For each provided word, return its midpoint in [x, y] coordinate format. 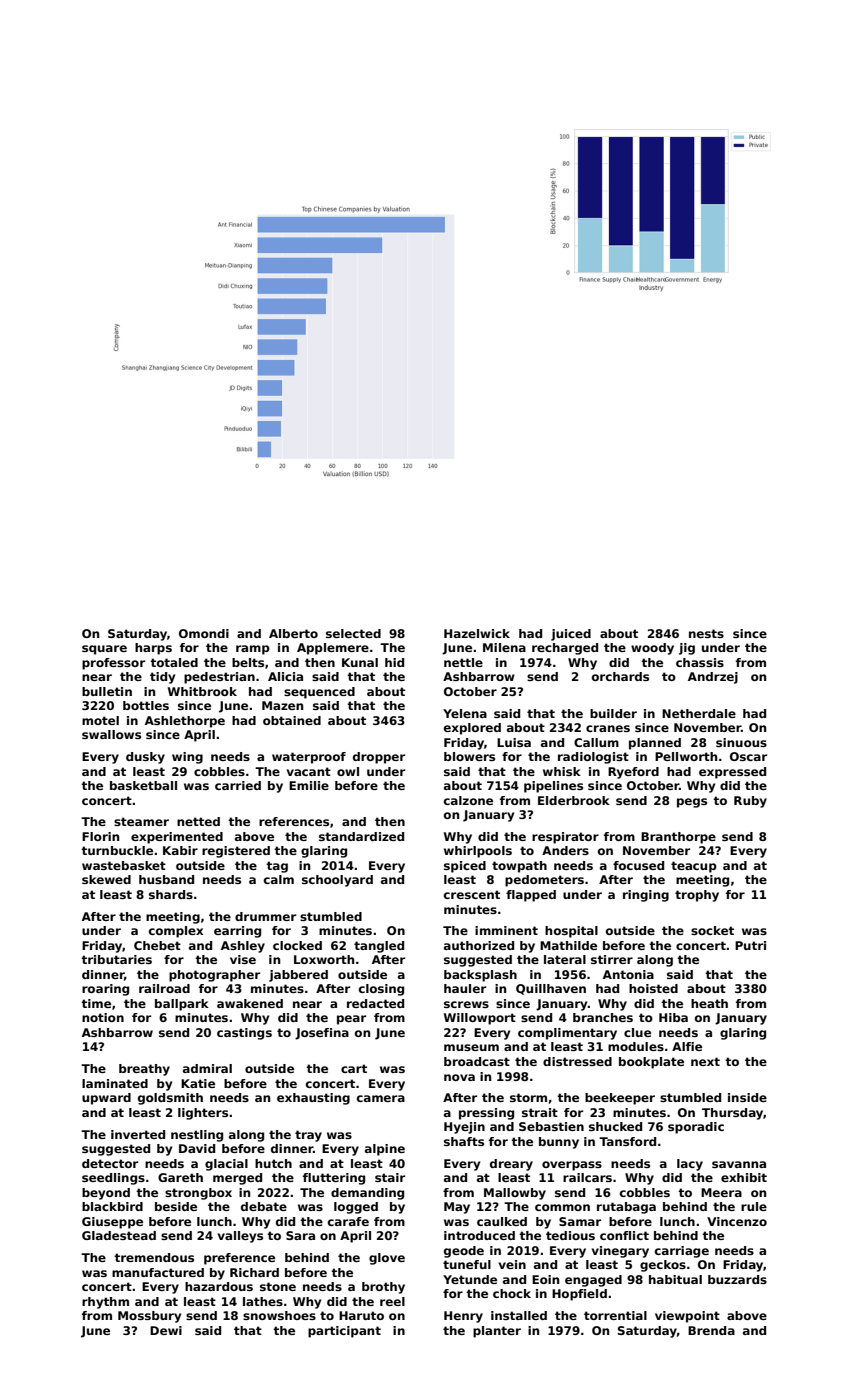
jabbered [298, 976]
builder [613, 713]
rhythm [105, 1303]
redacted [375, 1003]
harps [153, 649]
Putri [750, 945]
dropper [379, 758]
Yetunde [470, 1279]
